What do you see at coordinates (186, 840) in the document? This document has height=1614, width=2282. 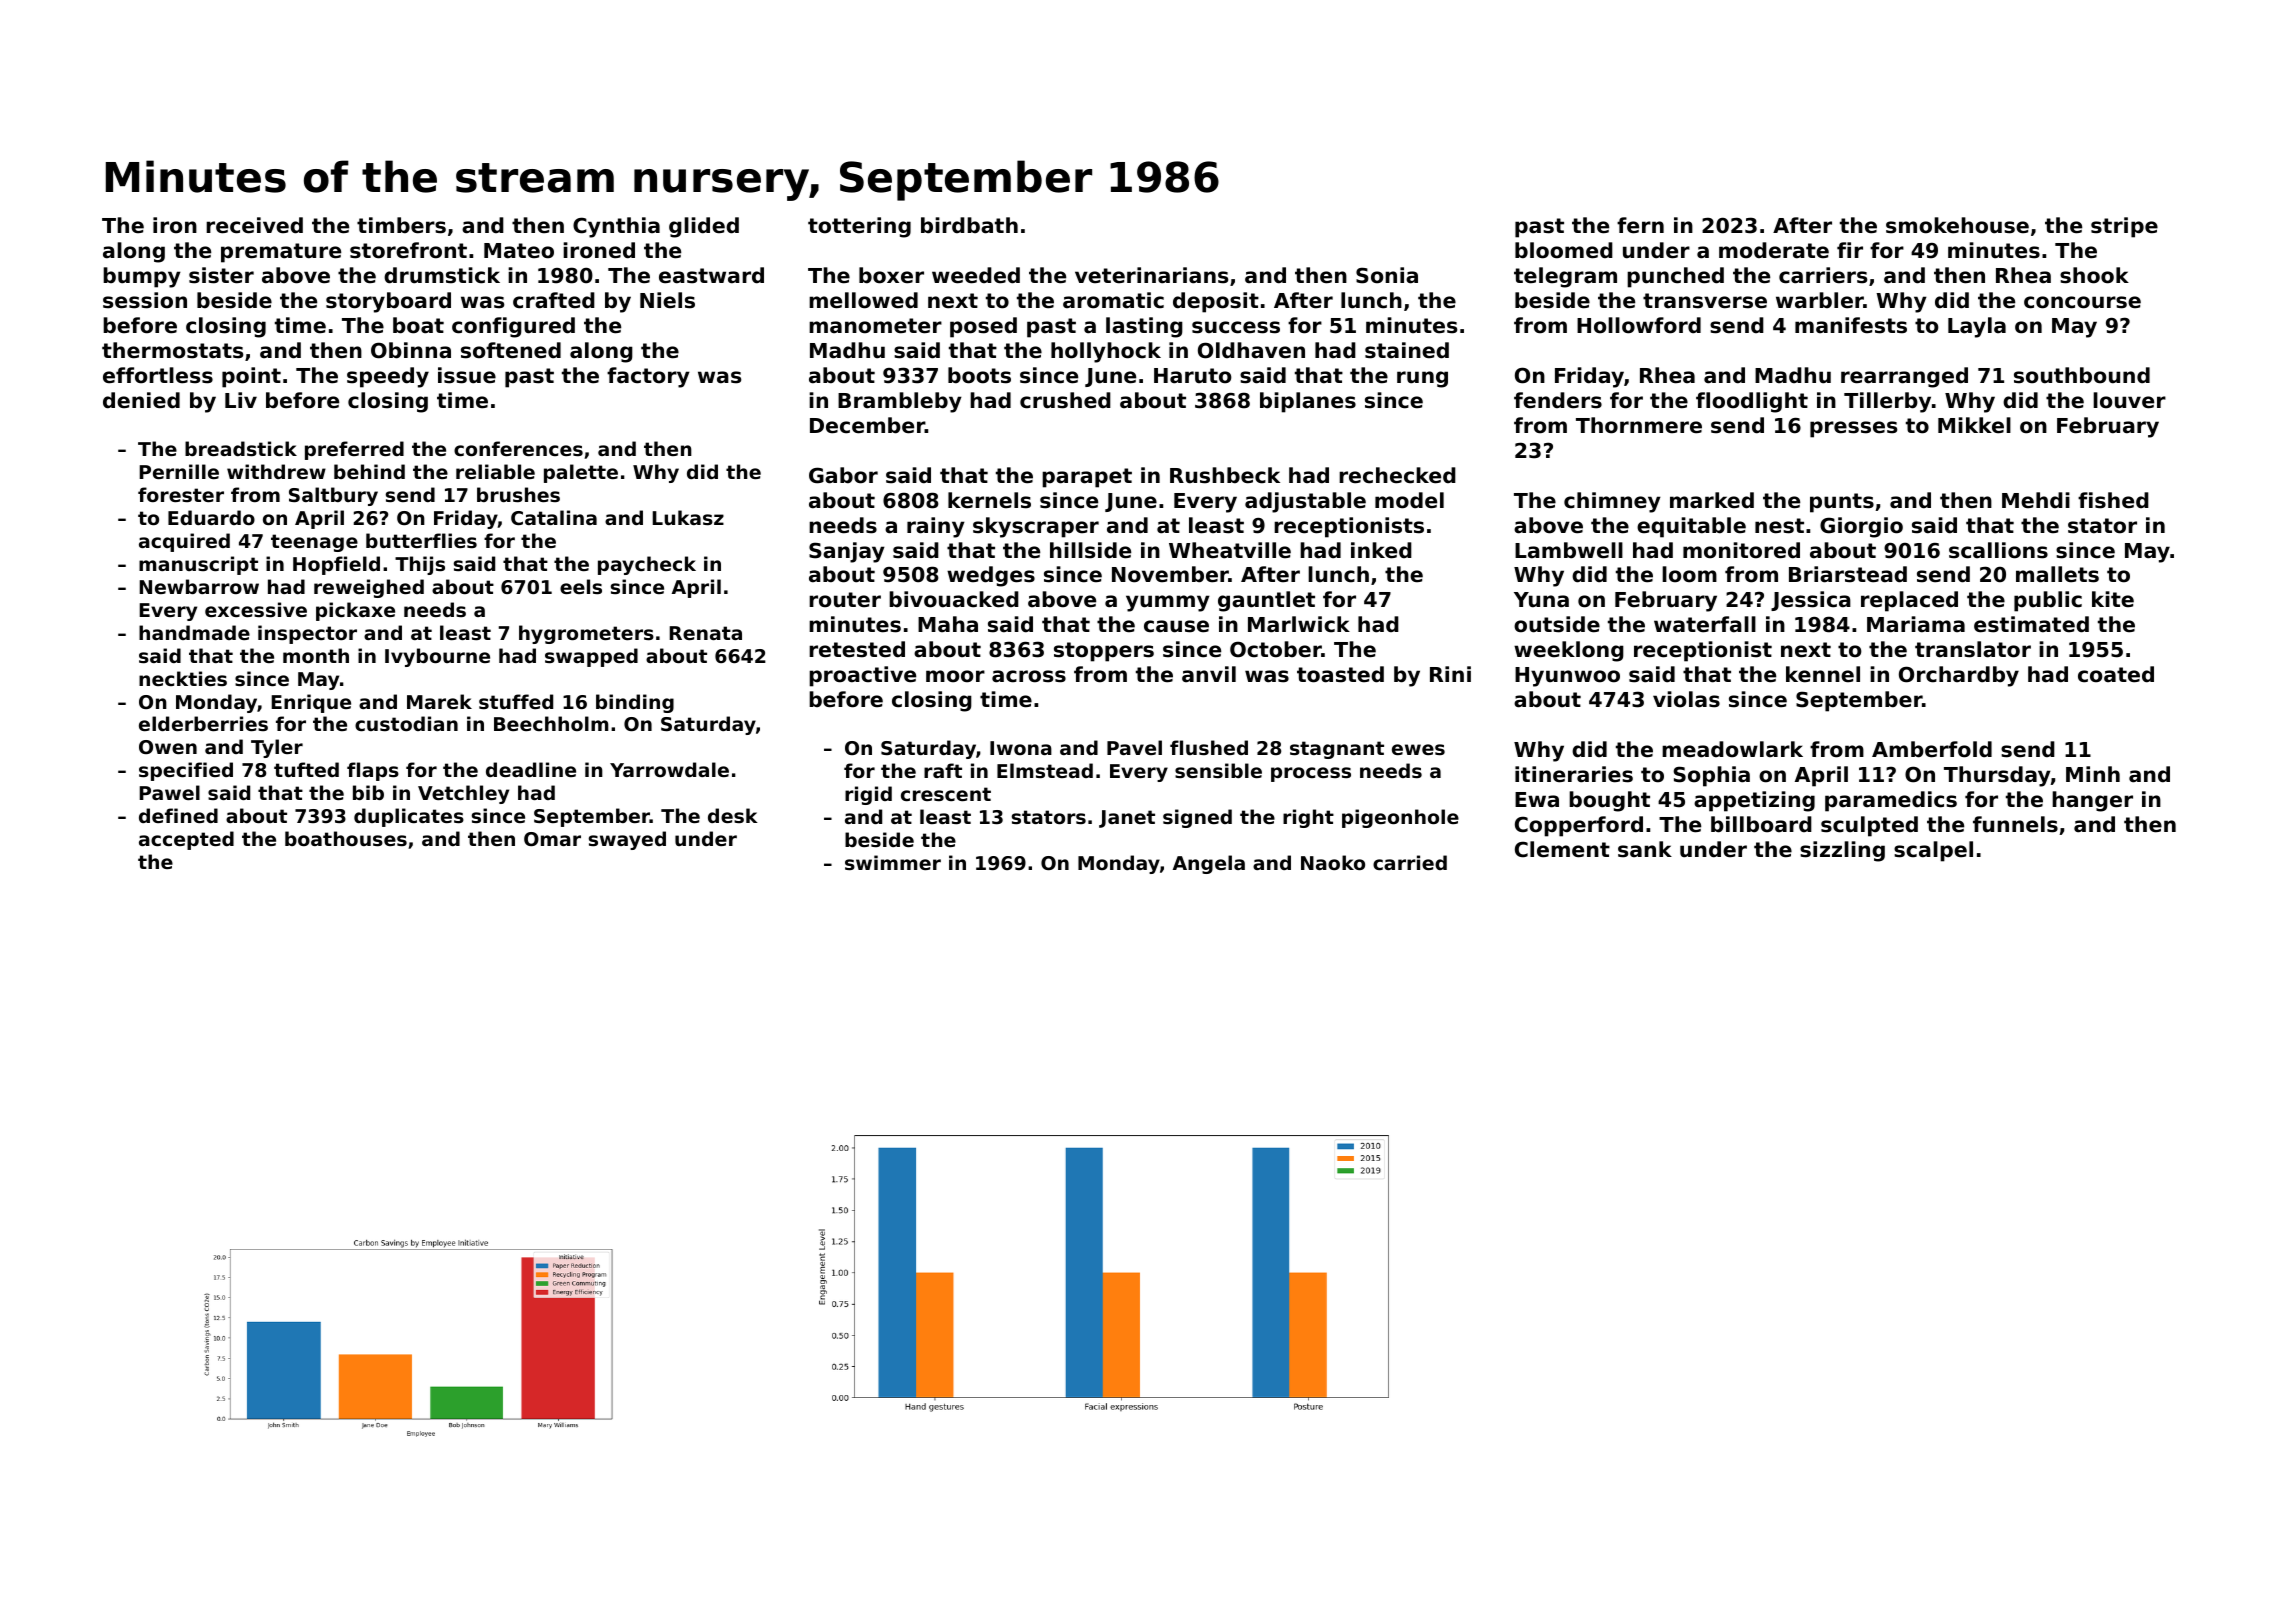 I see `accepted` at bounding box center [186, 840].
